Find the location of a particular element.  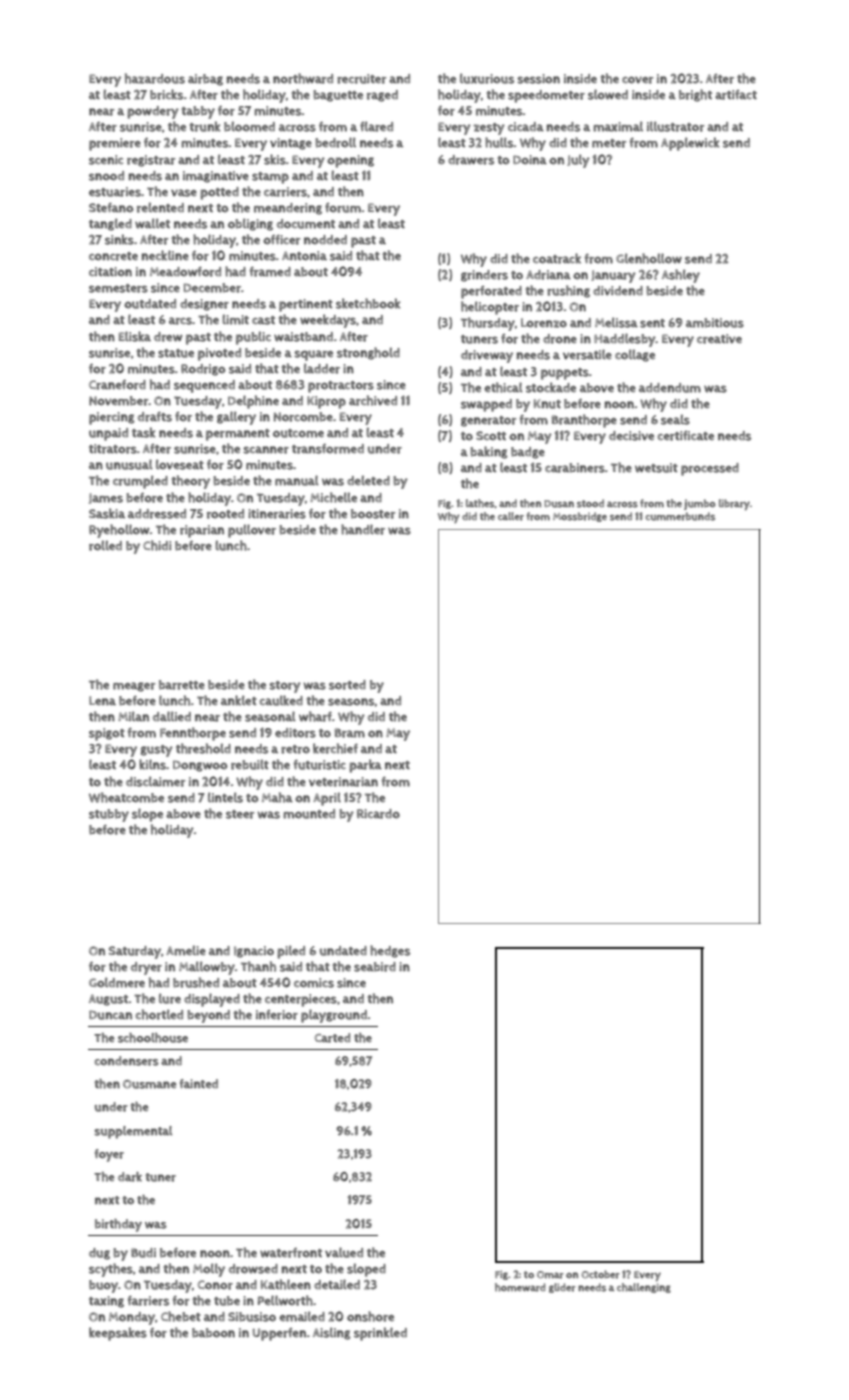

October is located at coordinates (601, 1274).
